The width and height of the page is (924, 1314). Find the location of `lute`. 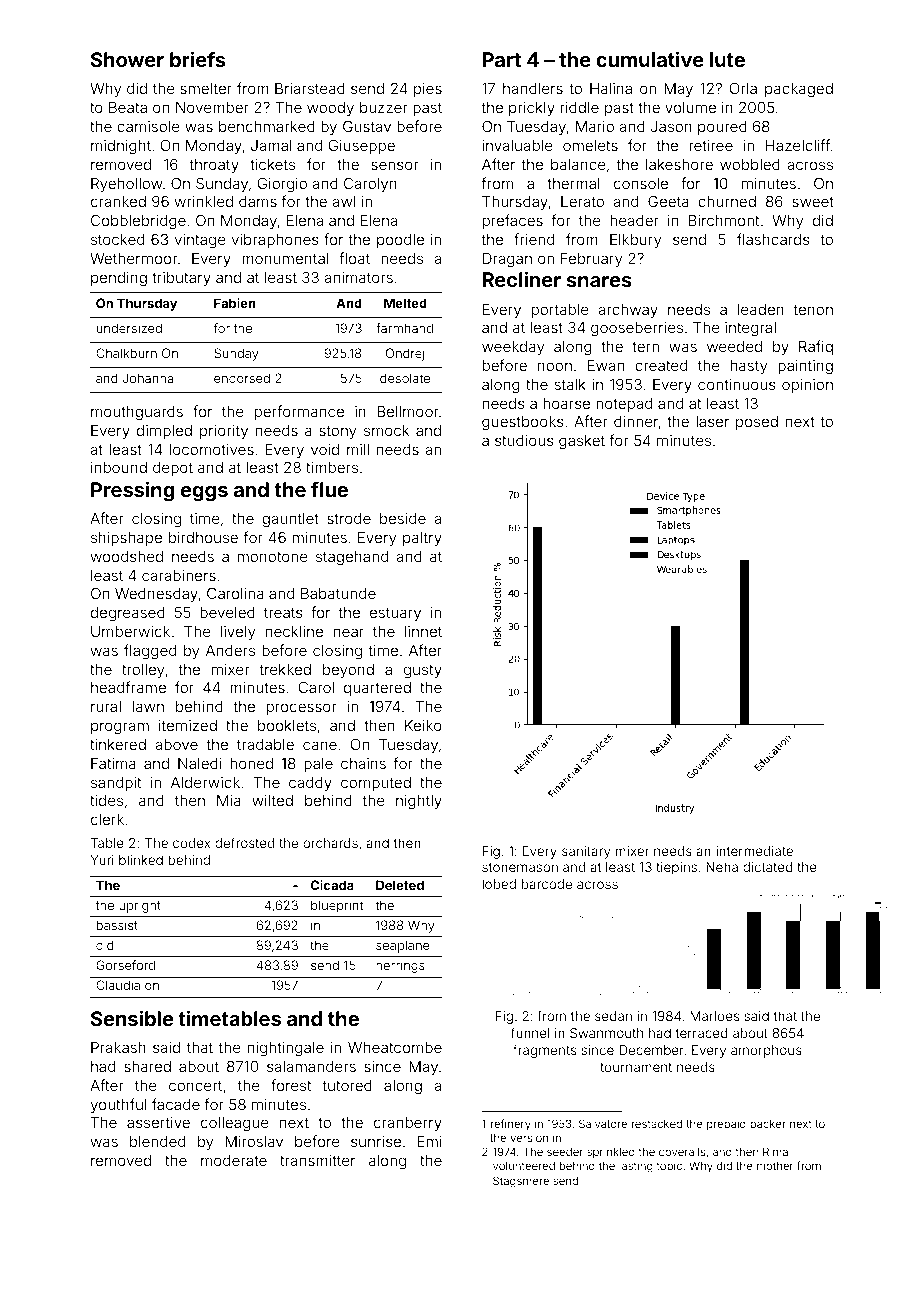

lute is located at coordinates (727, 59).
